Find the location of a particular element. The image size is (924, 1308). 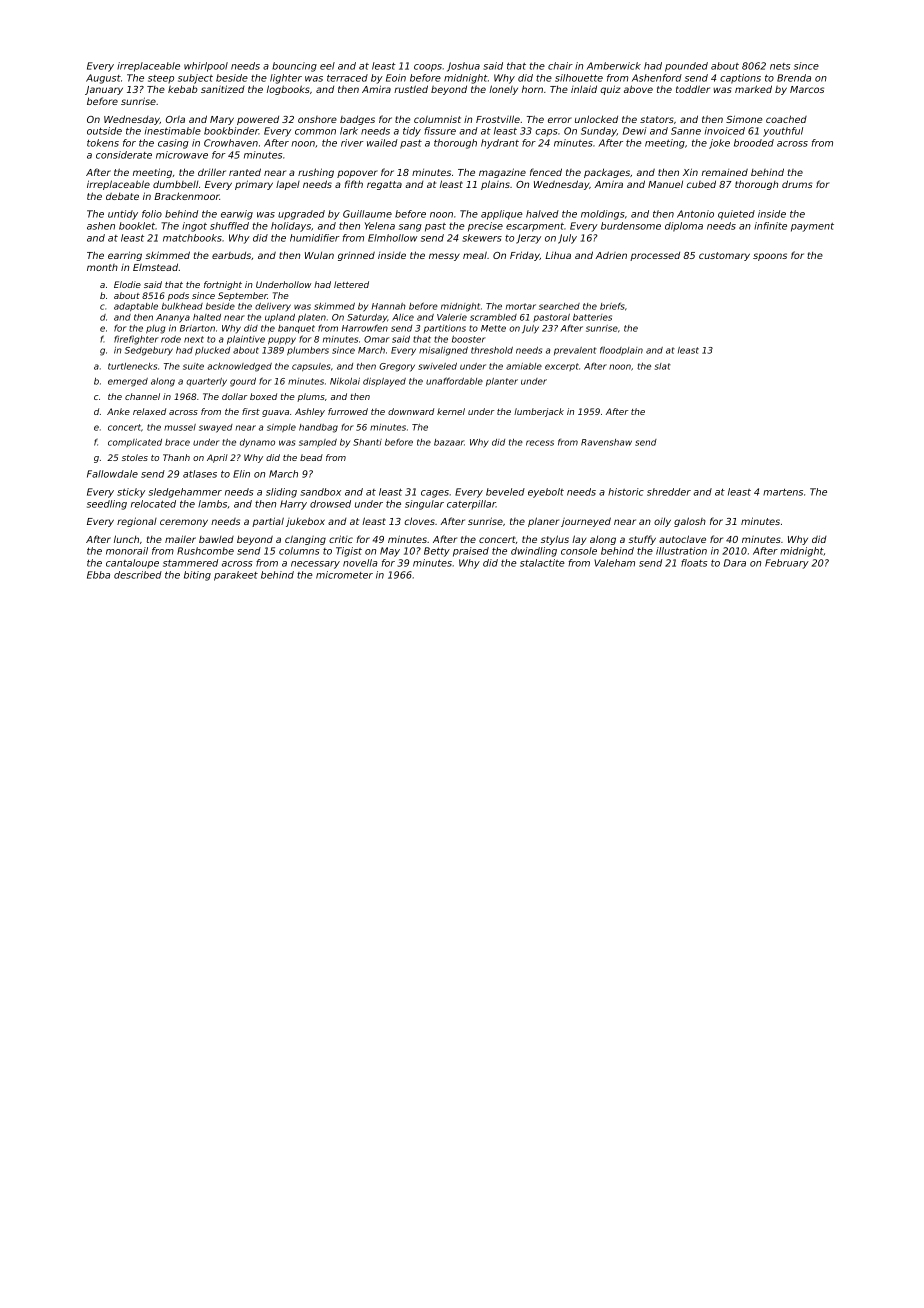

Fallowdale is located at coordinates (112, 474).
